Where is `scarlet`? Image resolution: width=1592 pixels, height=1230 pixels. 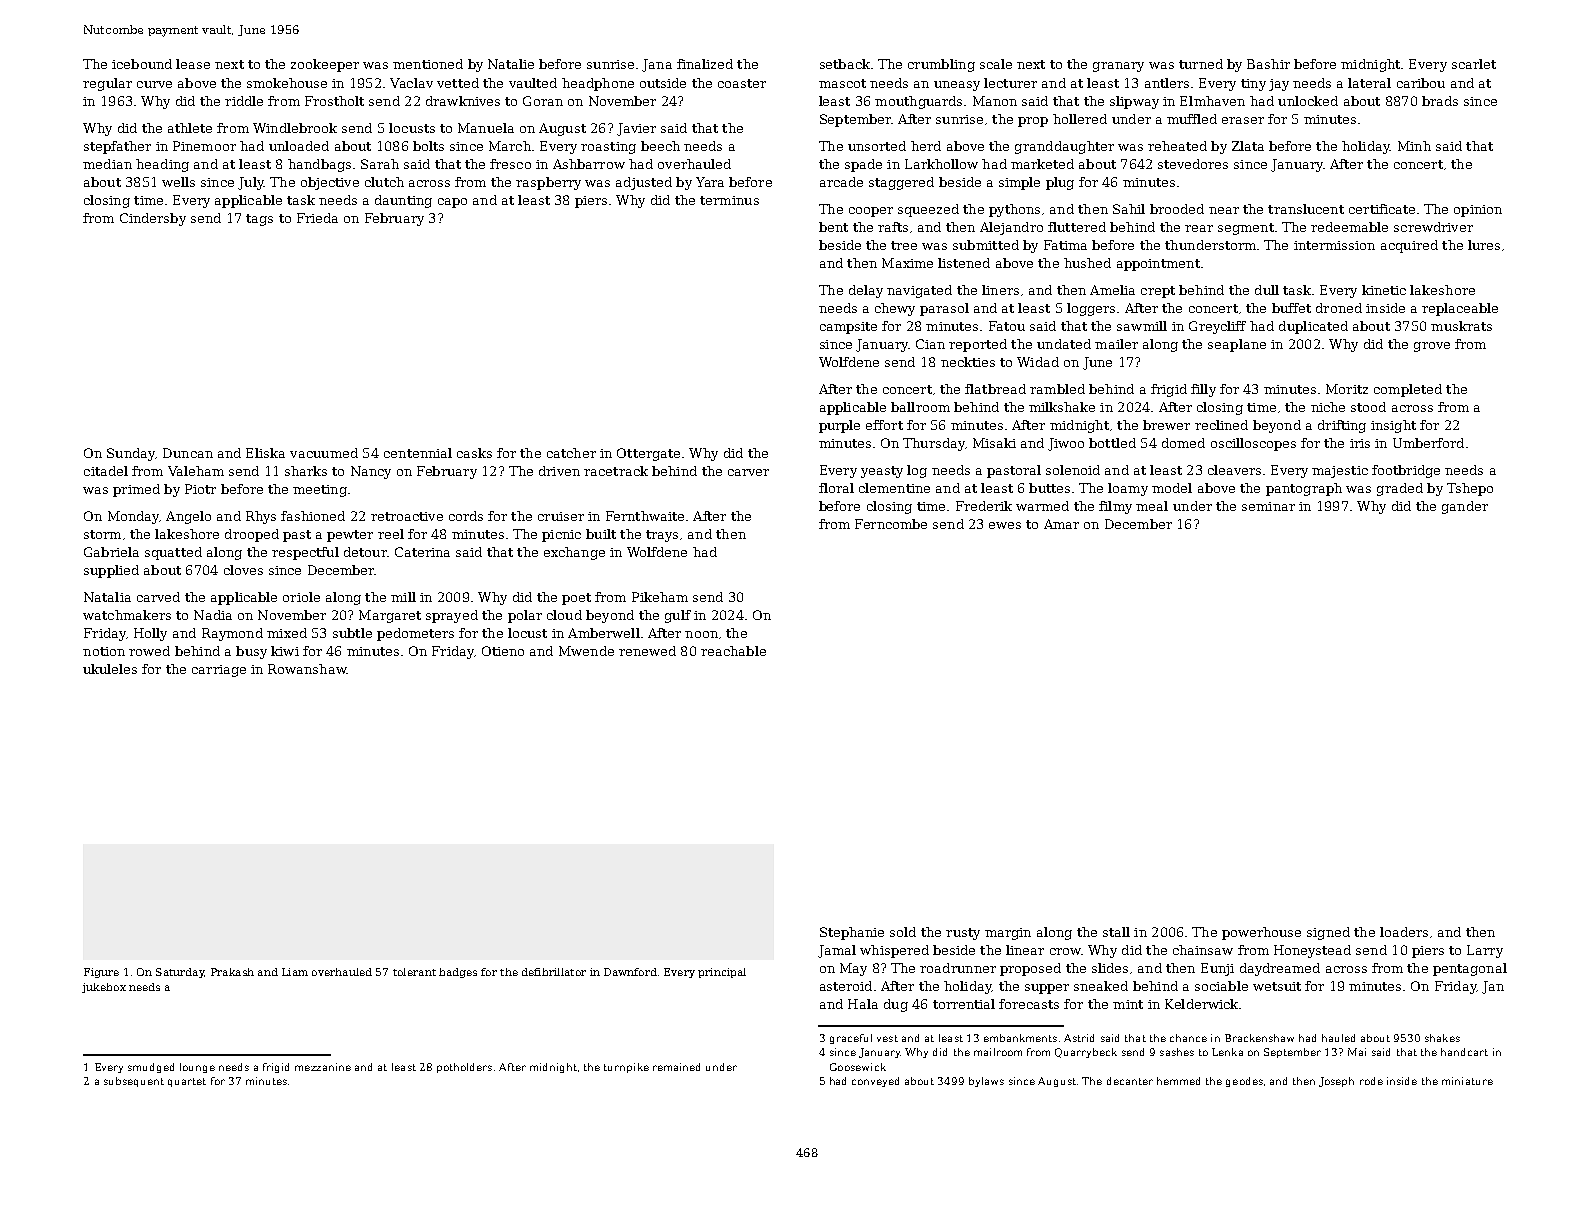
scarlet is located at coordinates (1474, 64).
